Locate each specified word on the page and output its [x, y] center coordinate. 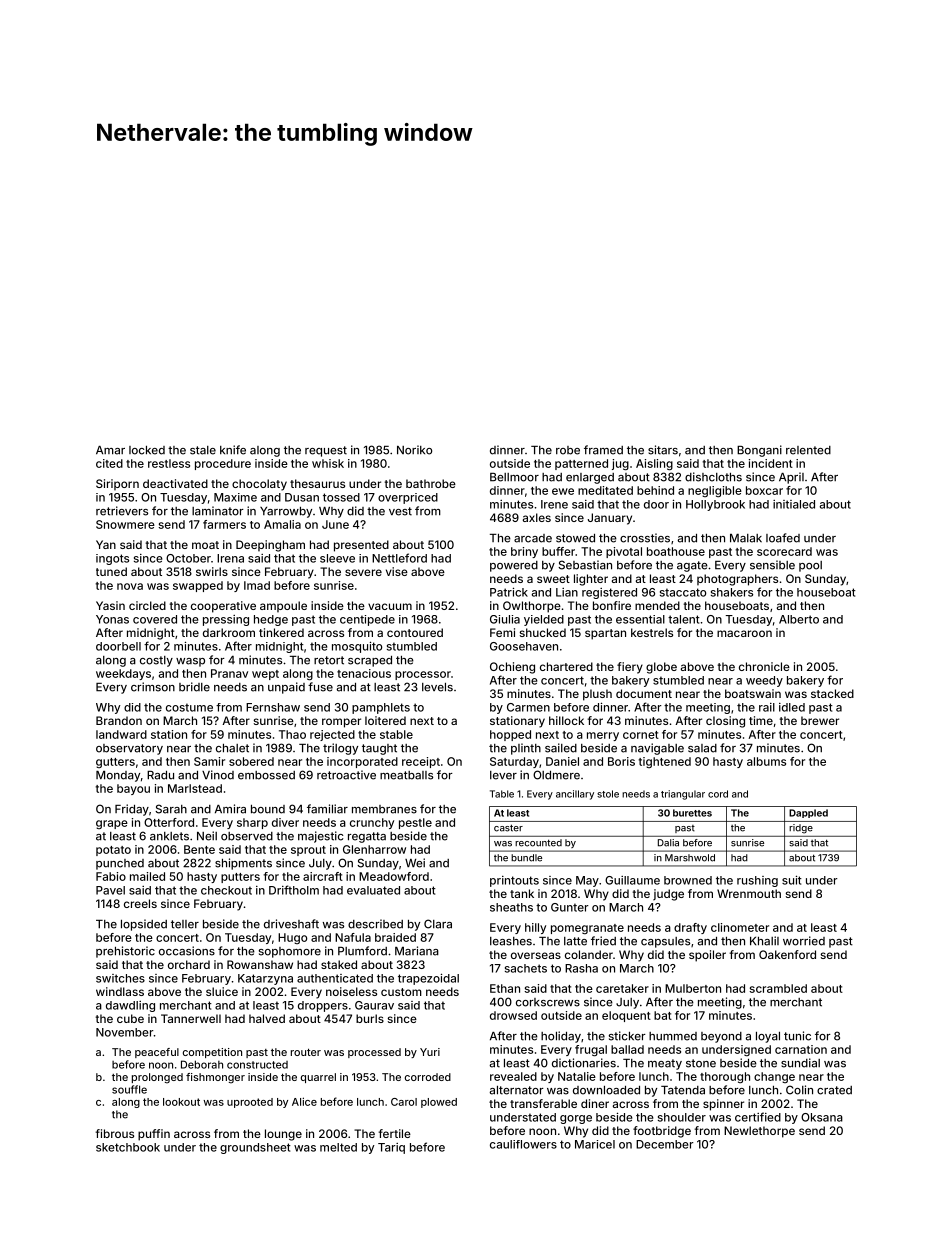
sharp [252, 823]
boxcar [764, 490]
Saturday [514, 762]
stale [203, 450]
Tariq [391, 1148]
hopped [510, 735]
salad [702, 748]
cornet [641, 735]
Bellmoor [514, 477]
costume [189, 707]
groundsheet [255, 1148]
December [665, 1144]
